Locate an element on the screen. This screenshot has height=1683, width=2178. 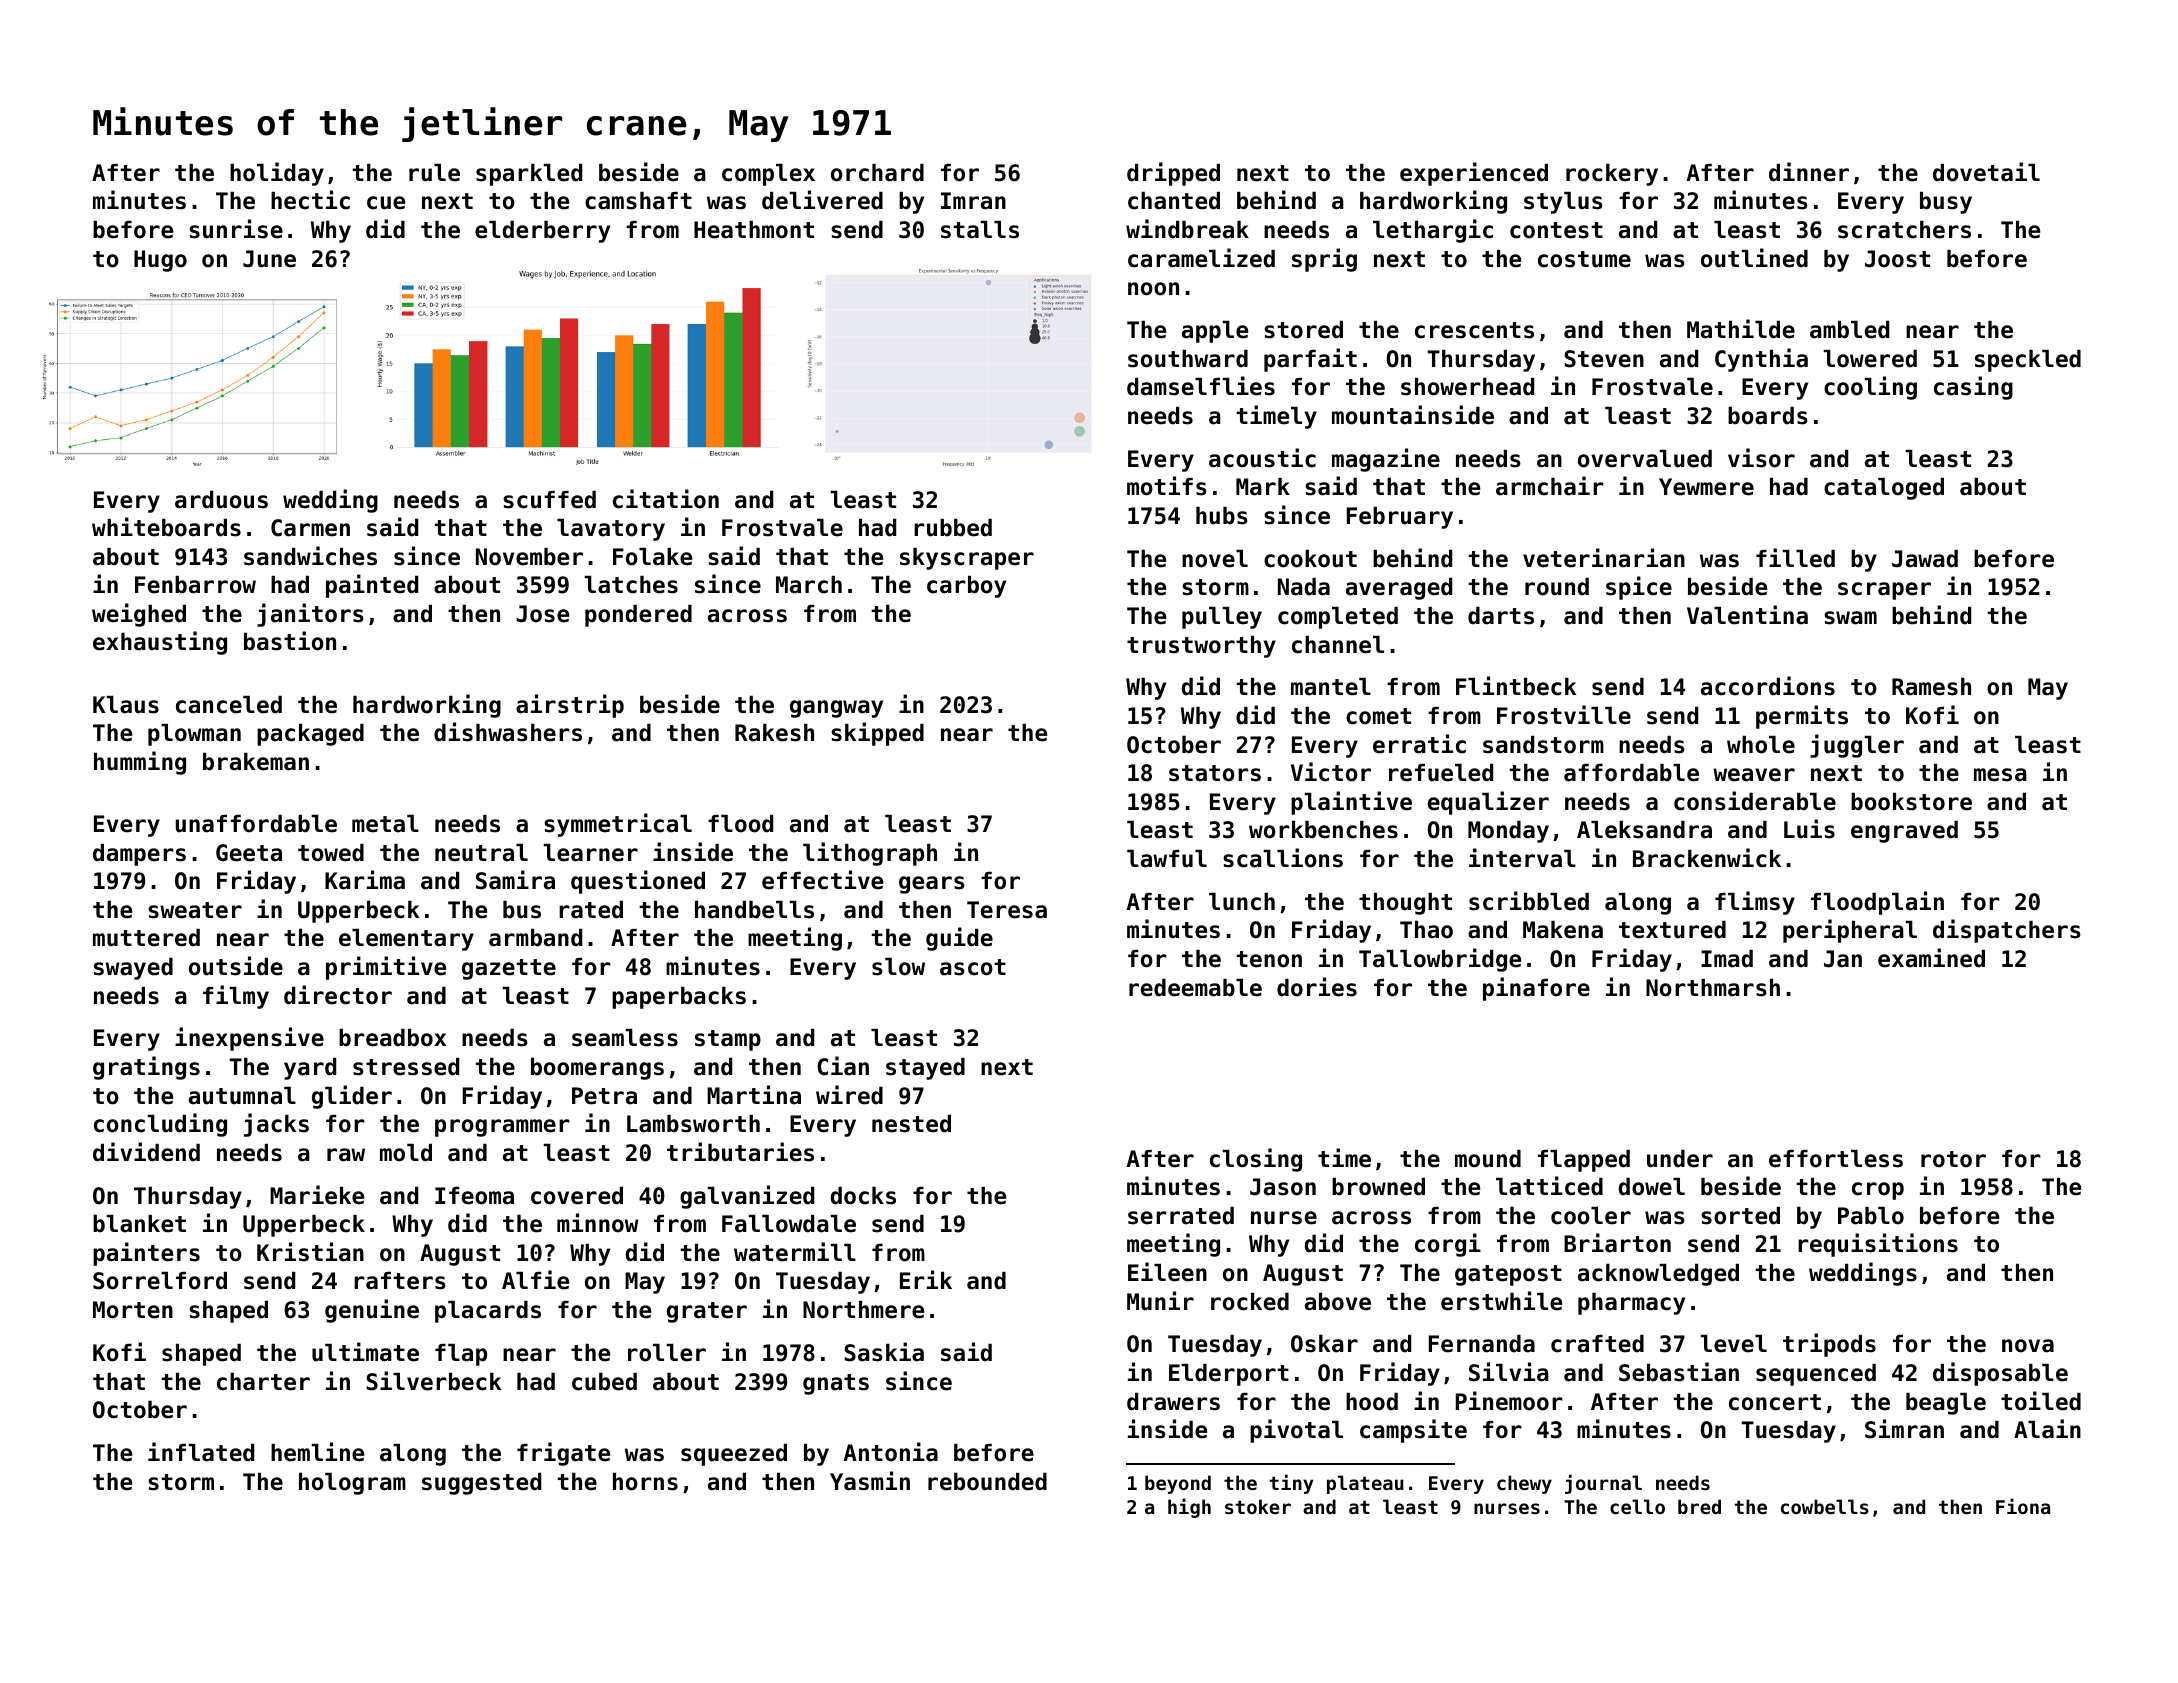
thought is located at coordinates (1405, 904).
